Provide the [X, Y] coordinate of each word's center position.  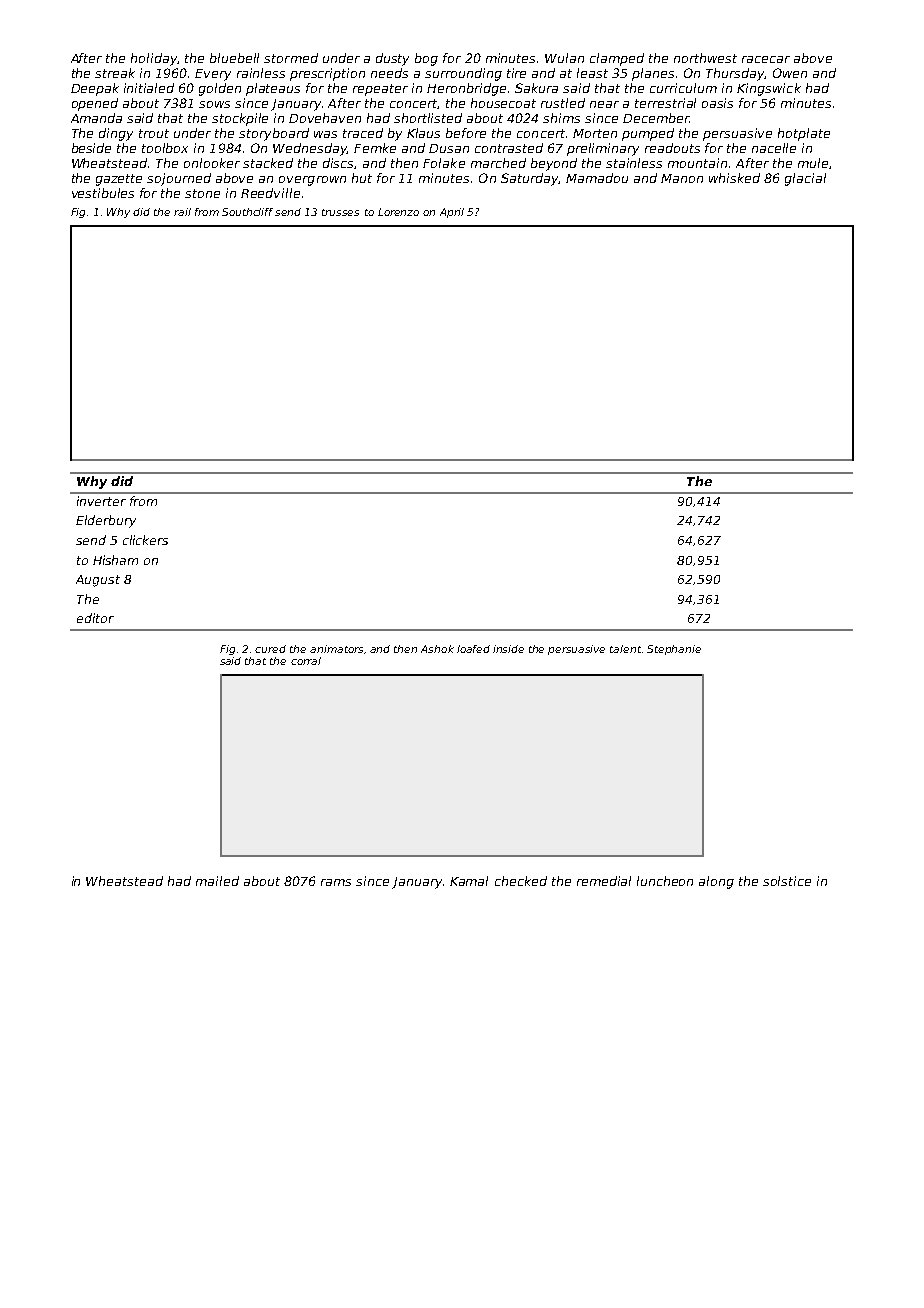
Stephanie [674, 650]
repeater [380, 90]
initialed [149, 88]
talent [625, 649]
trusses [340, 212]
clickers [145, 540]
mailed [217, 881]
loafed [473, 649]
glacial [805, 179]
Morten [595, 133]
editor [95, 618]
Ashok [437, 649]
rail [182, 212]
